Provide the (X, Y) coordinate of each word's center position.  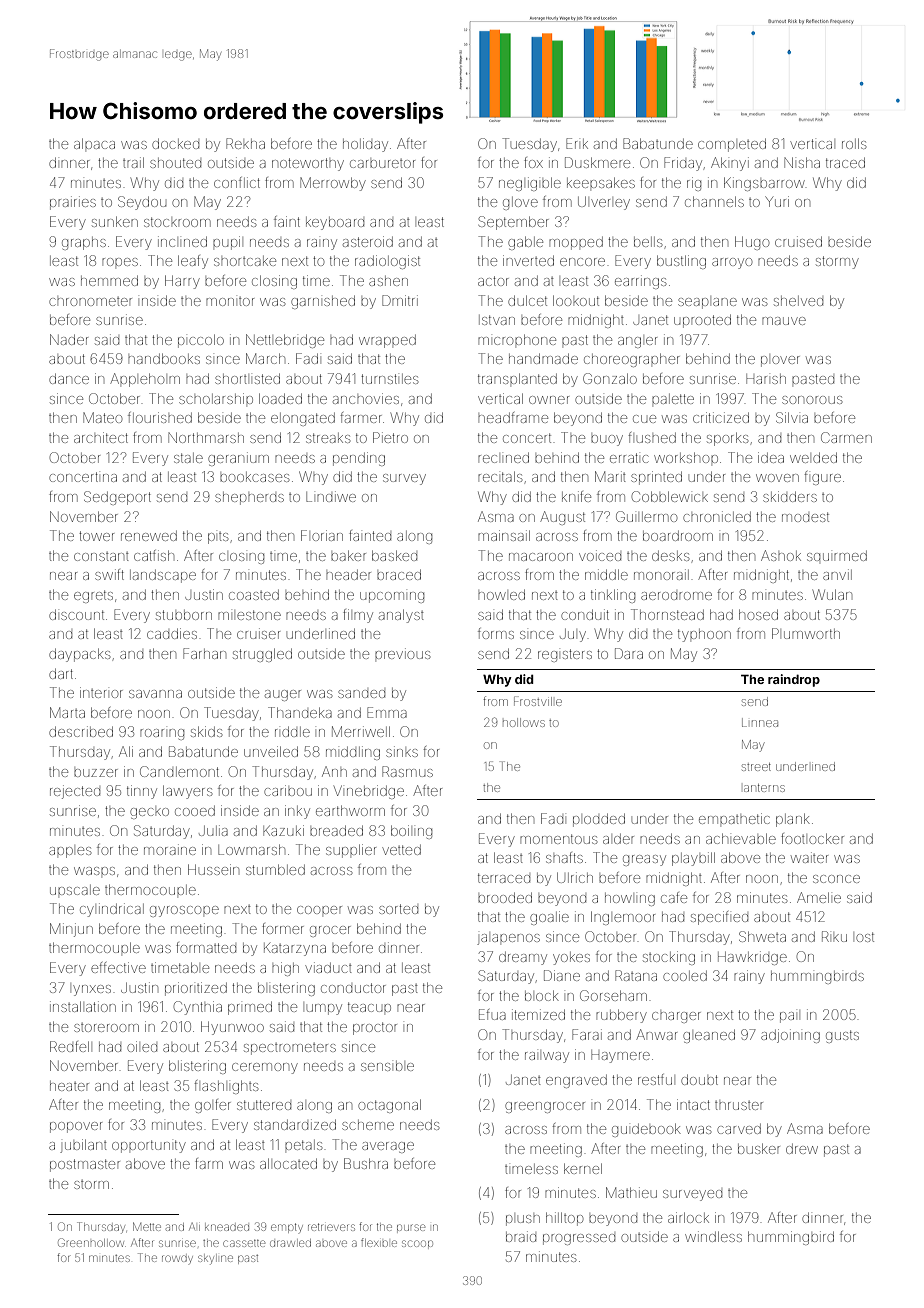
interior (101, 692)
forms (496, 633)
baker (348, 556)
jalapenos (508, 939)
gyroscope (184, 911)
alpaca (94, 144)
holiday (365, 145)
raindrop (794, 680)
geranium (238, 459)
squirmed (837, 556)
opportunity (149, 1146)
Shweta (762, 936)
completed (732, 145)
